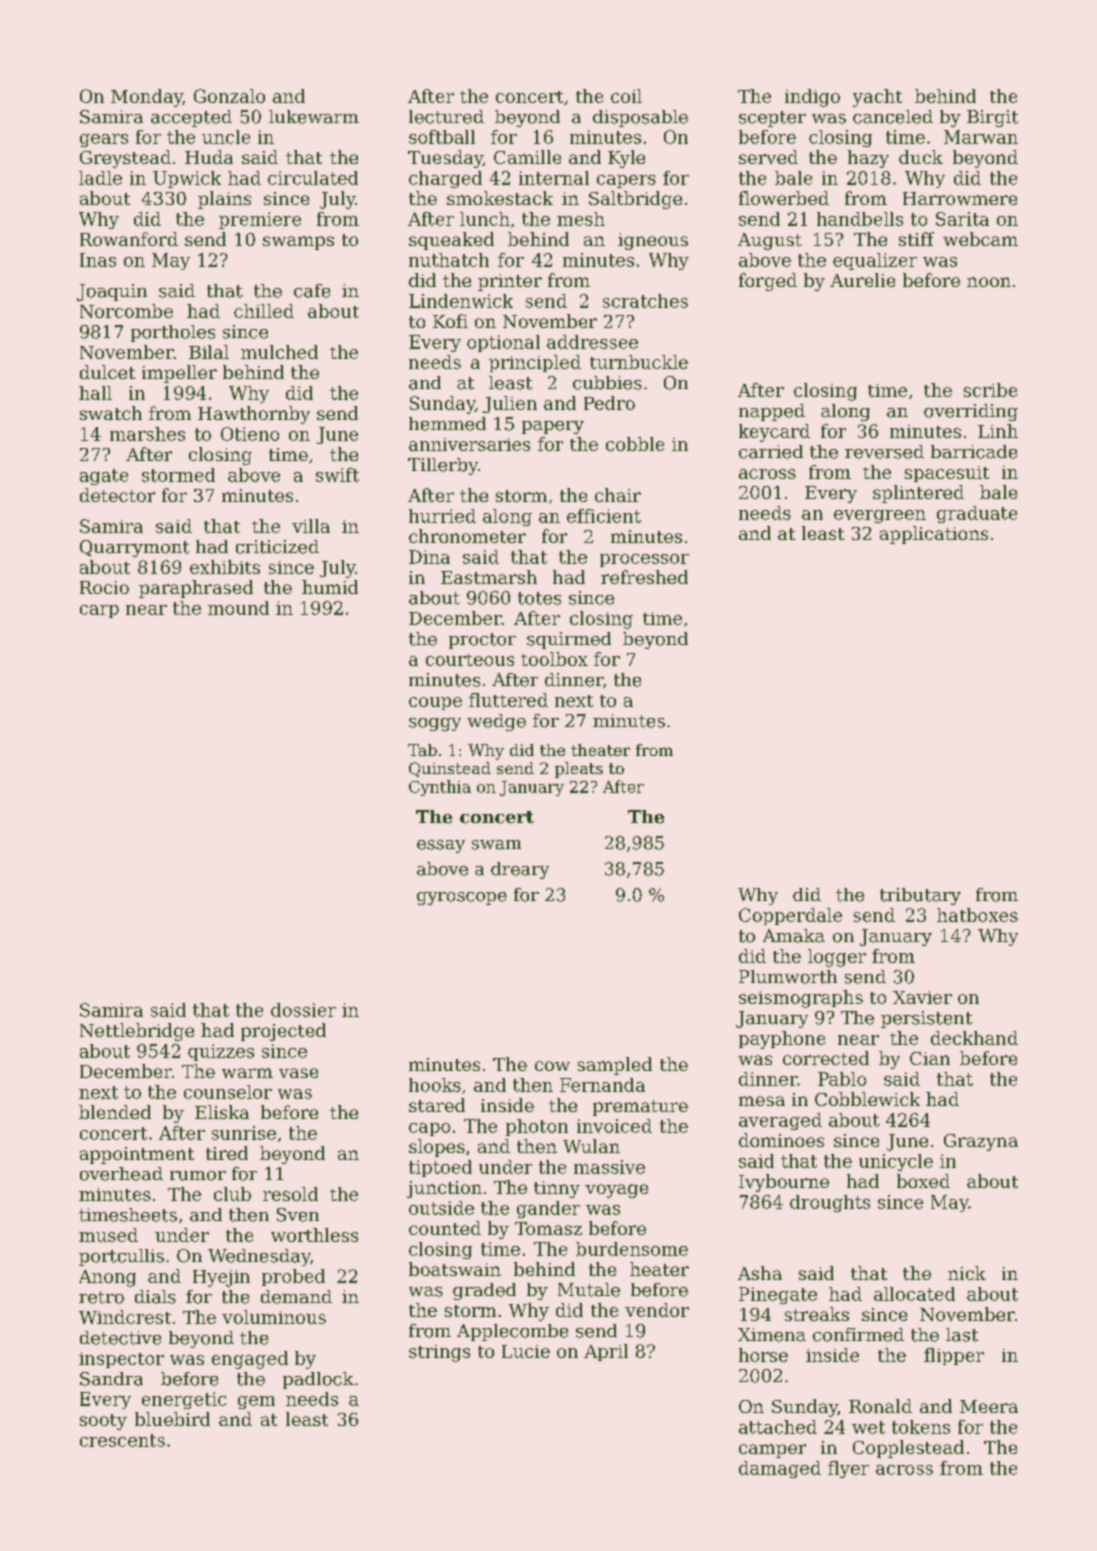 The width and height of the page is (1097, 1551). I want to click on graduate, so click(977, 514).
